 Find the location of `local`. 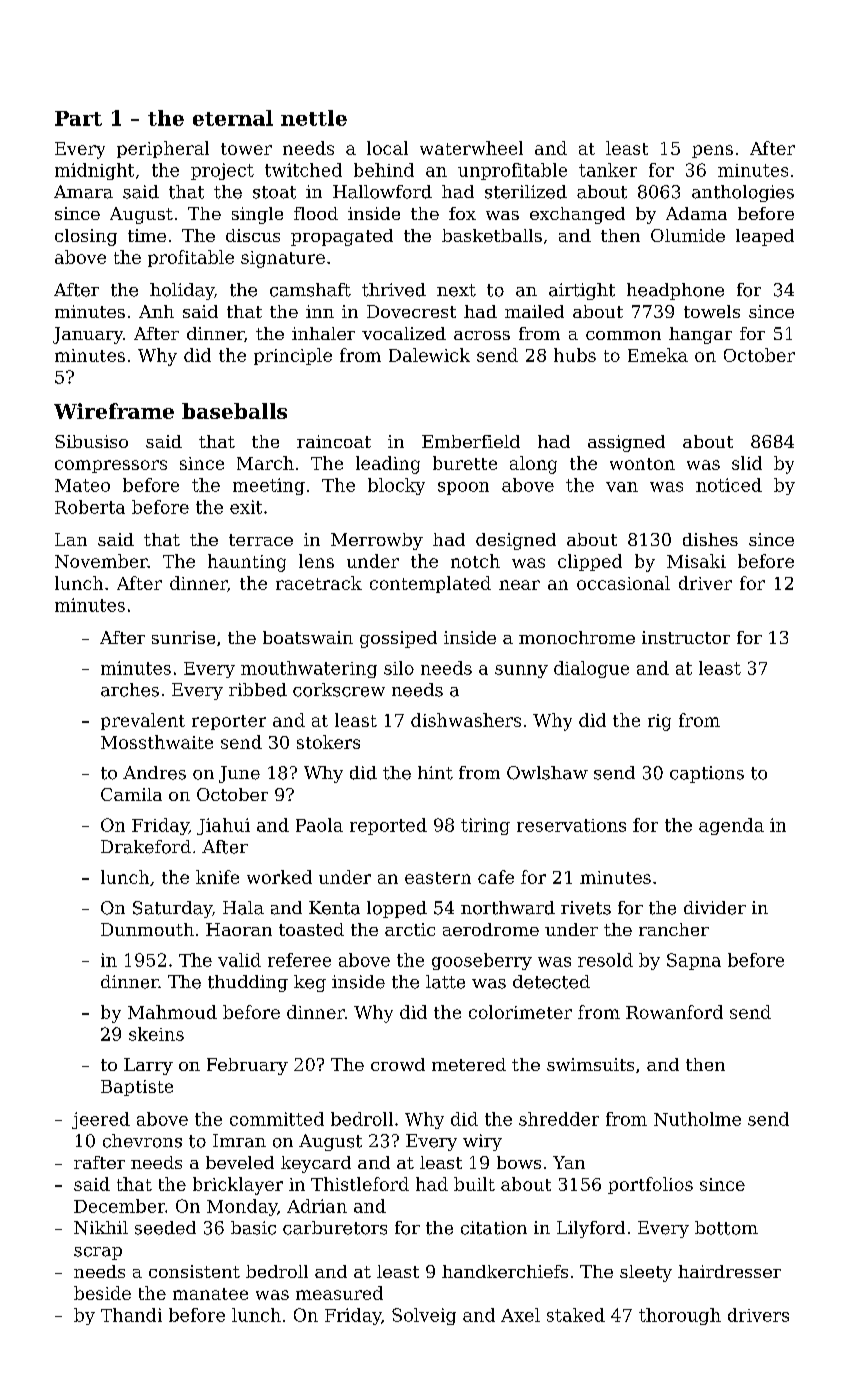

local is located at coordinates (387, 148).
